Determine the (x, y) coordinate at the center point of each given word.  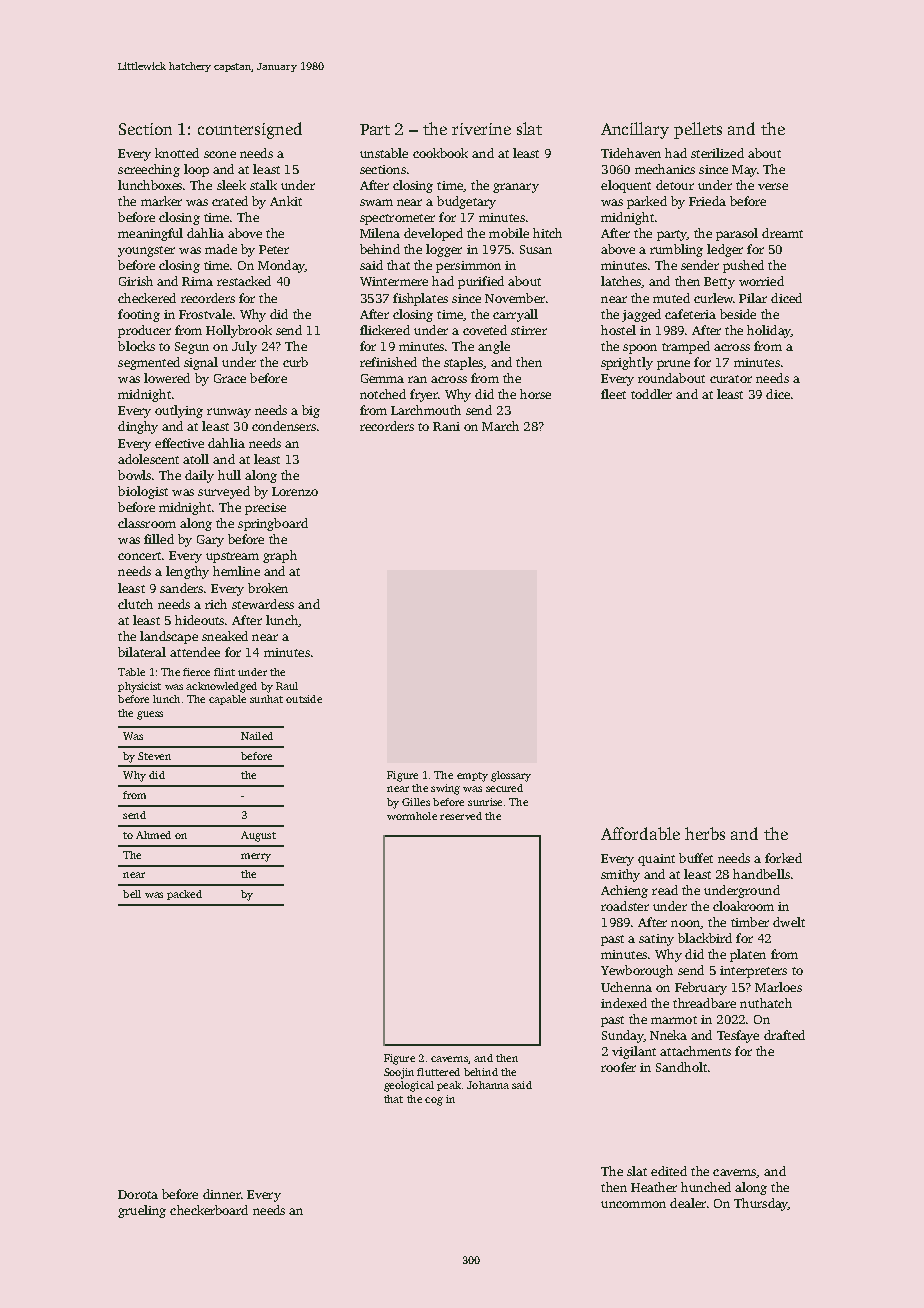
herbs (705, 833)
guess (150, 715)
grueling (142, 1211)
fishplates (420, 299)
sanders (181, 588)
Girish (136, 281)
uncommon (633, 1204)
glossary (511, 776)
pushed (743, 266)
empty (472, 777)
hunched (706, 1187)
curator (731, 379)
